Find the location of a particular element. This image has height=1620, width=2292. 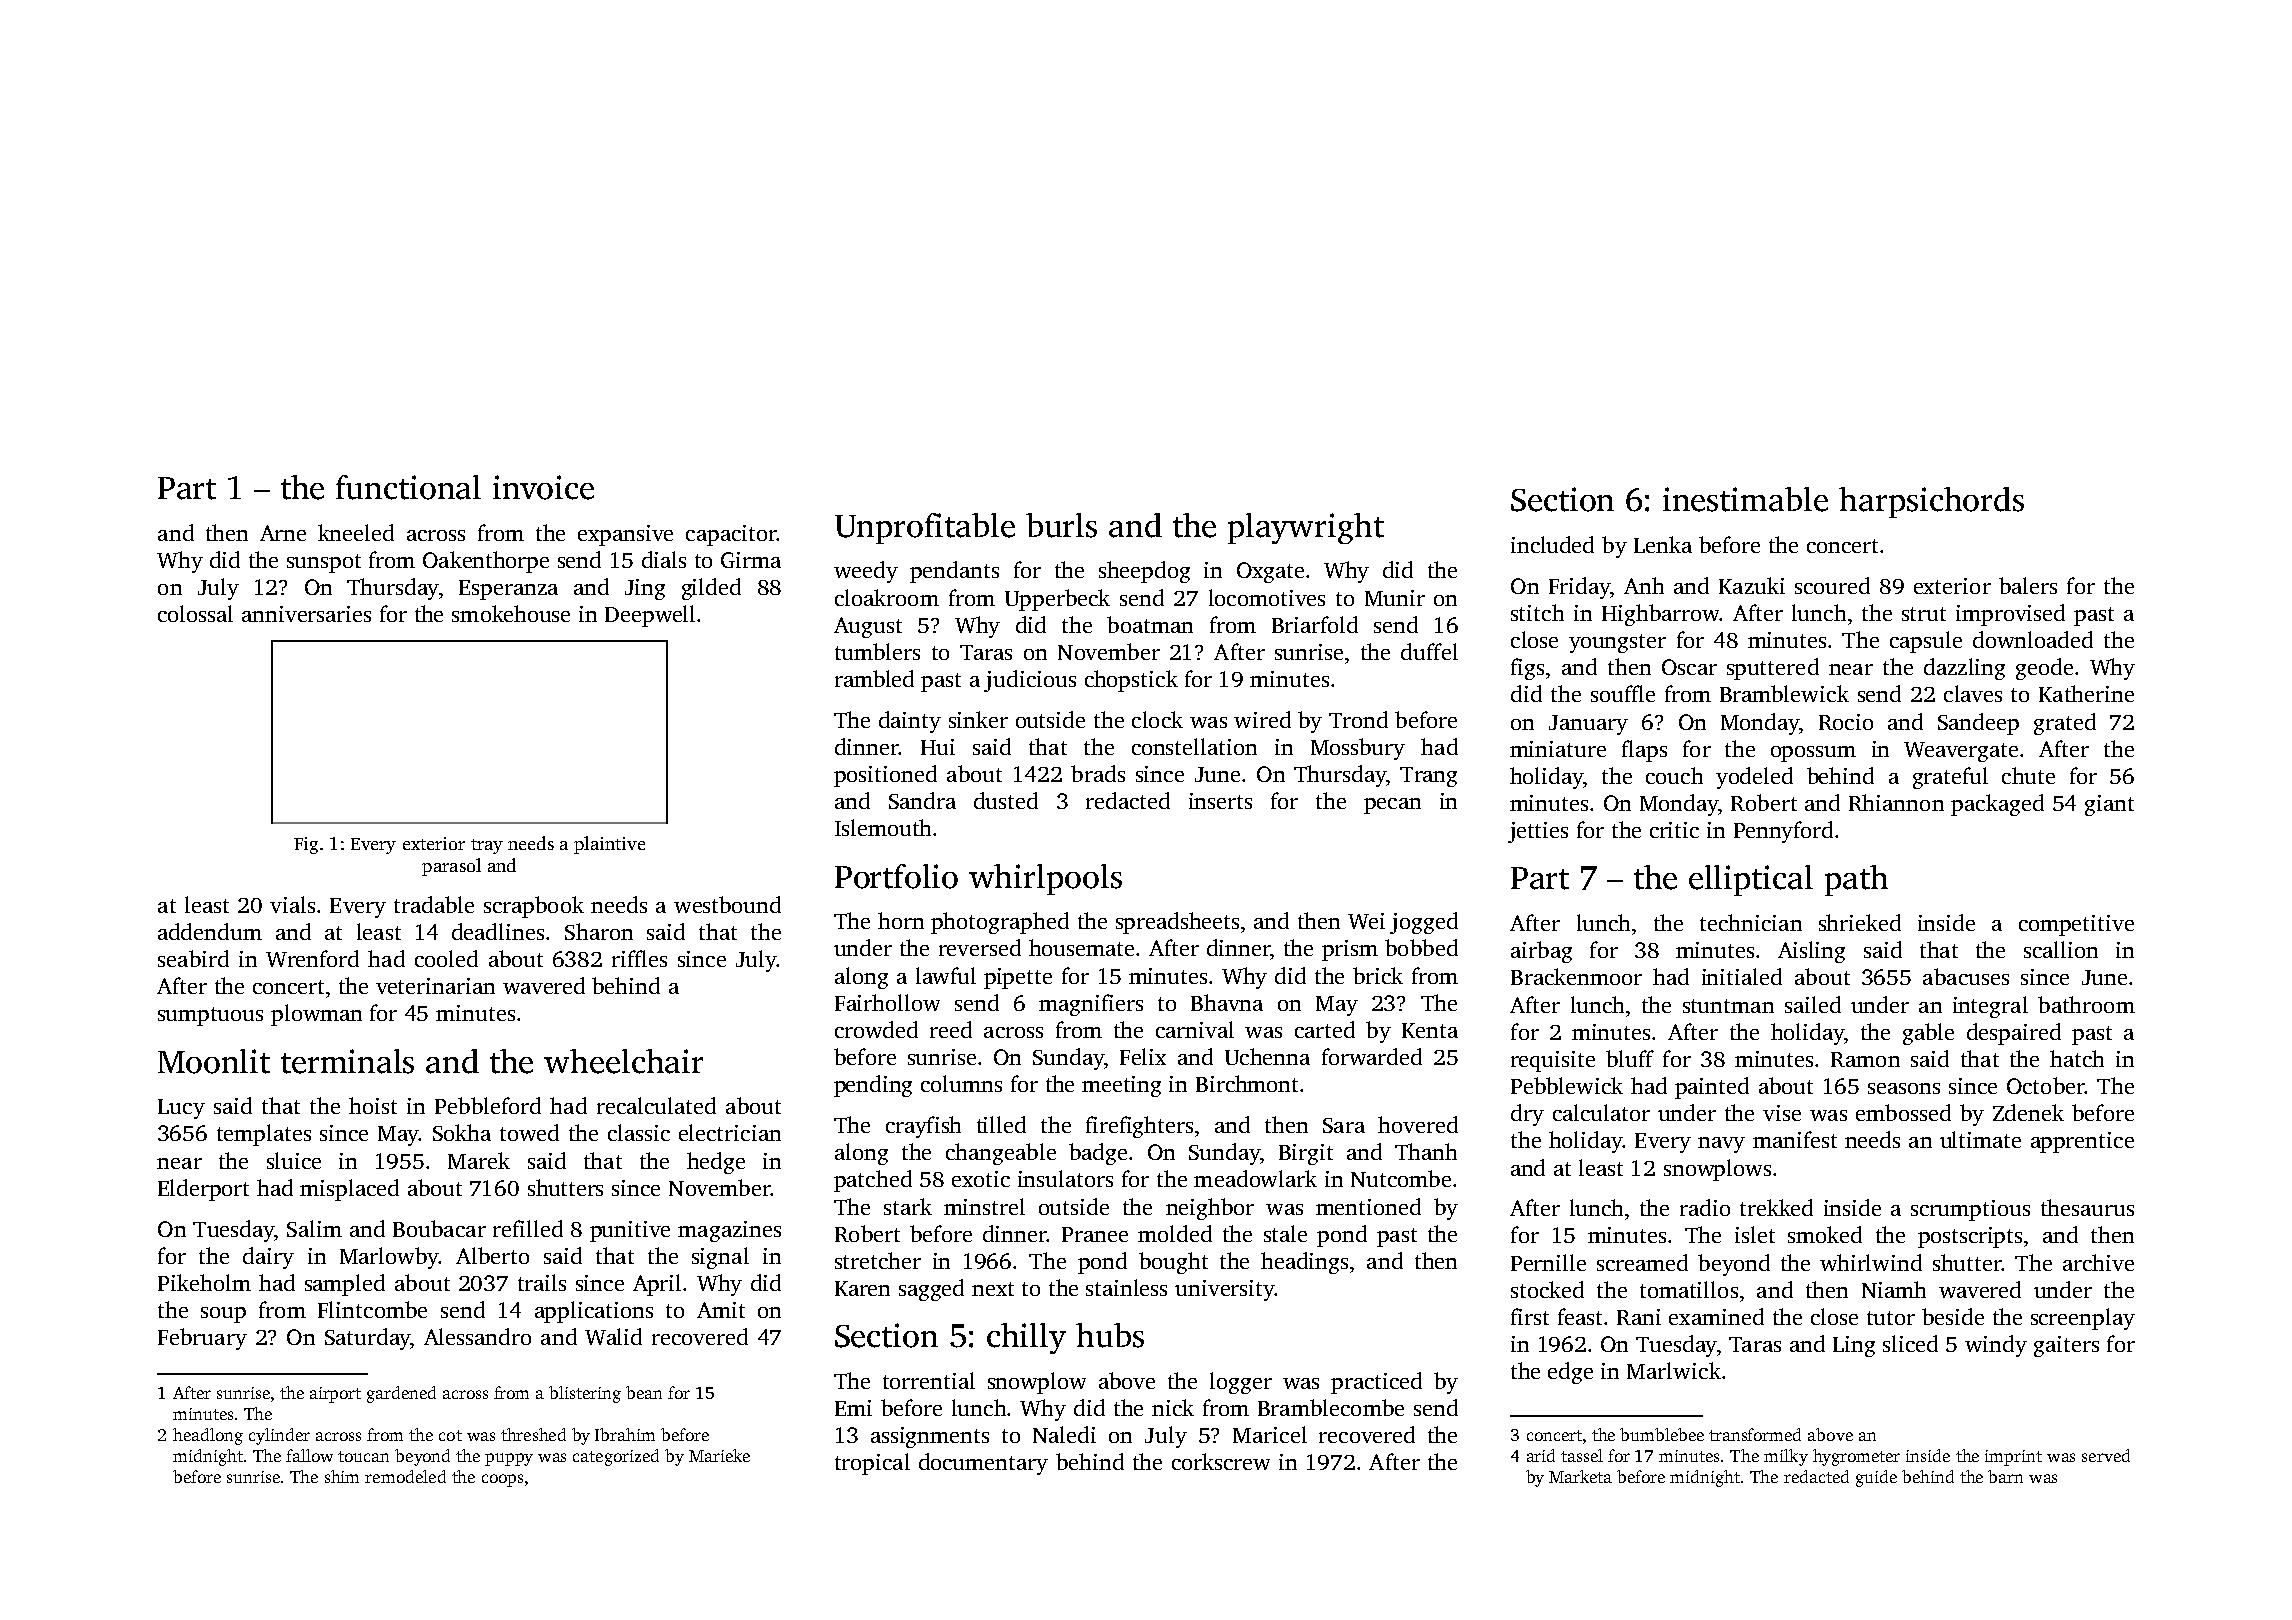

inestimable is located at coordinates (1745, 499).
